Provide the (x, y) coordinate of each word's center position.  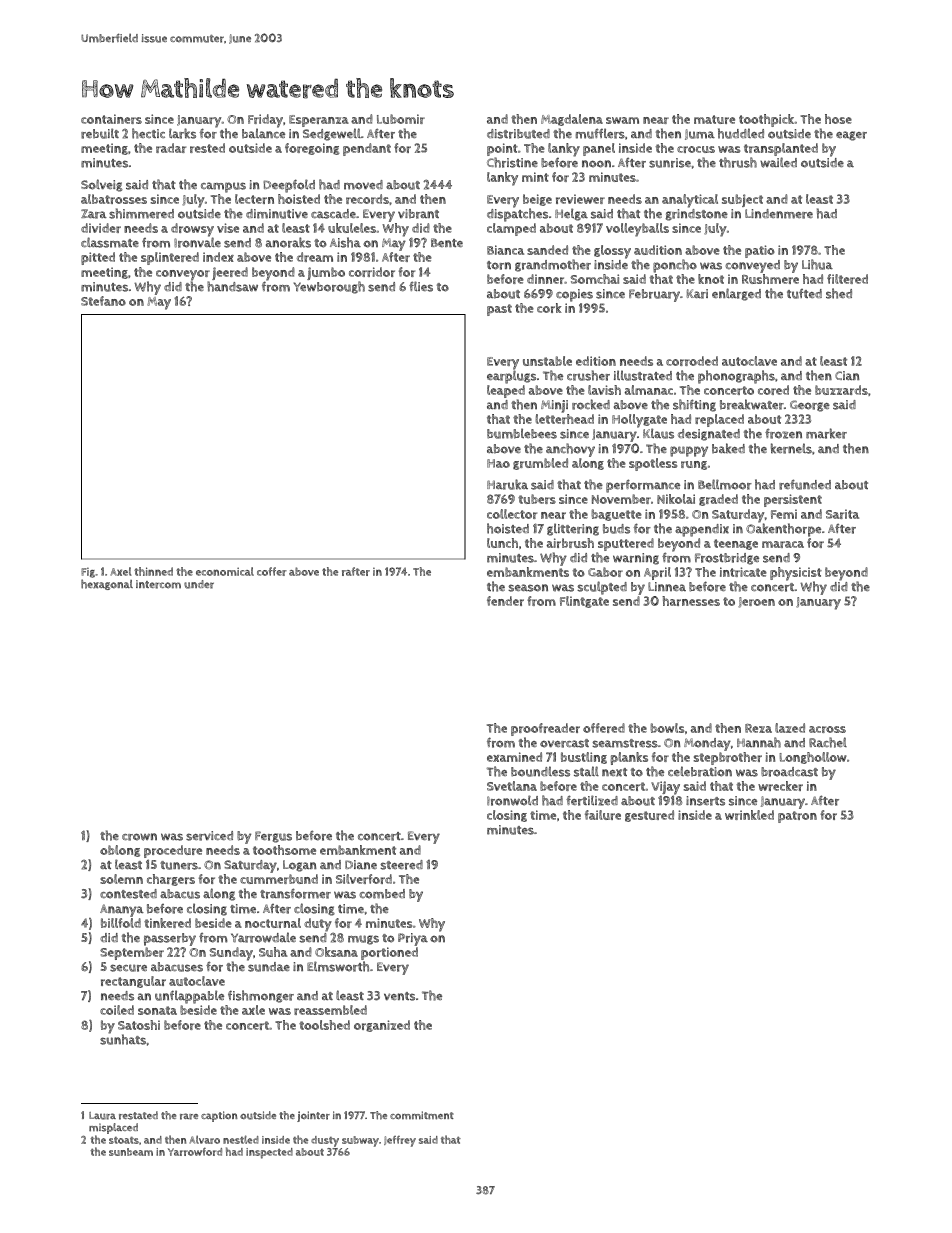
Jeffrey (400, 1141)
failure (603, 815)
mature (714, 119)
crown (139, 837)
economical (225, 571)
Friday (265, 121)
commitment (422, 1115)
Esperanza (319, 121)
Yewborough (329, 287)
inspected (269, 1153)
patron (797, 817)
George (810, 406)
